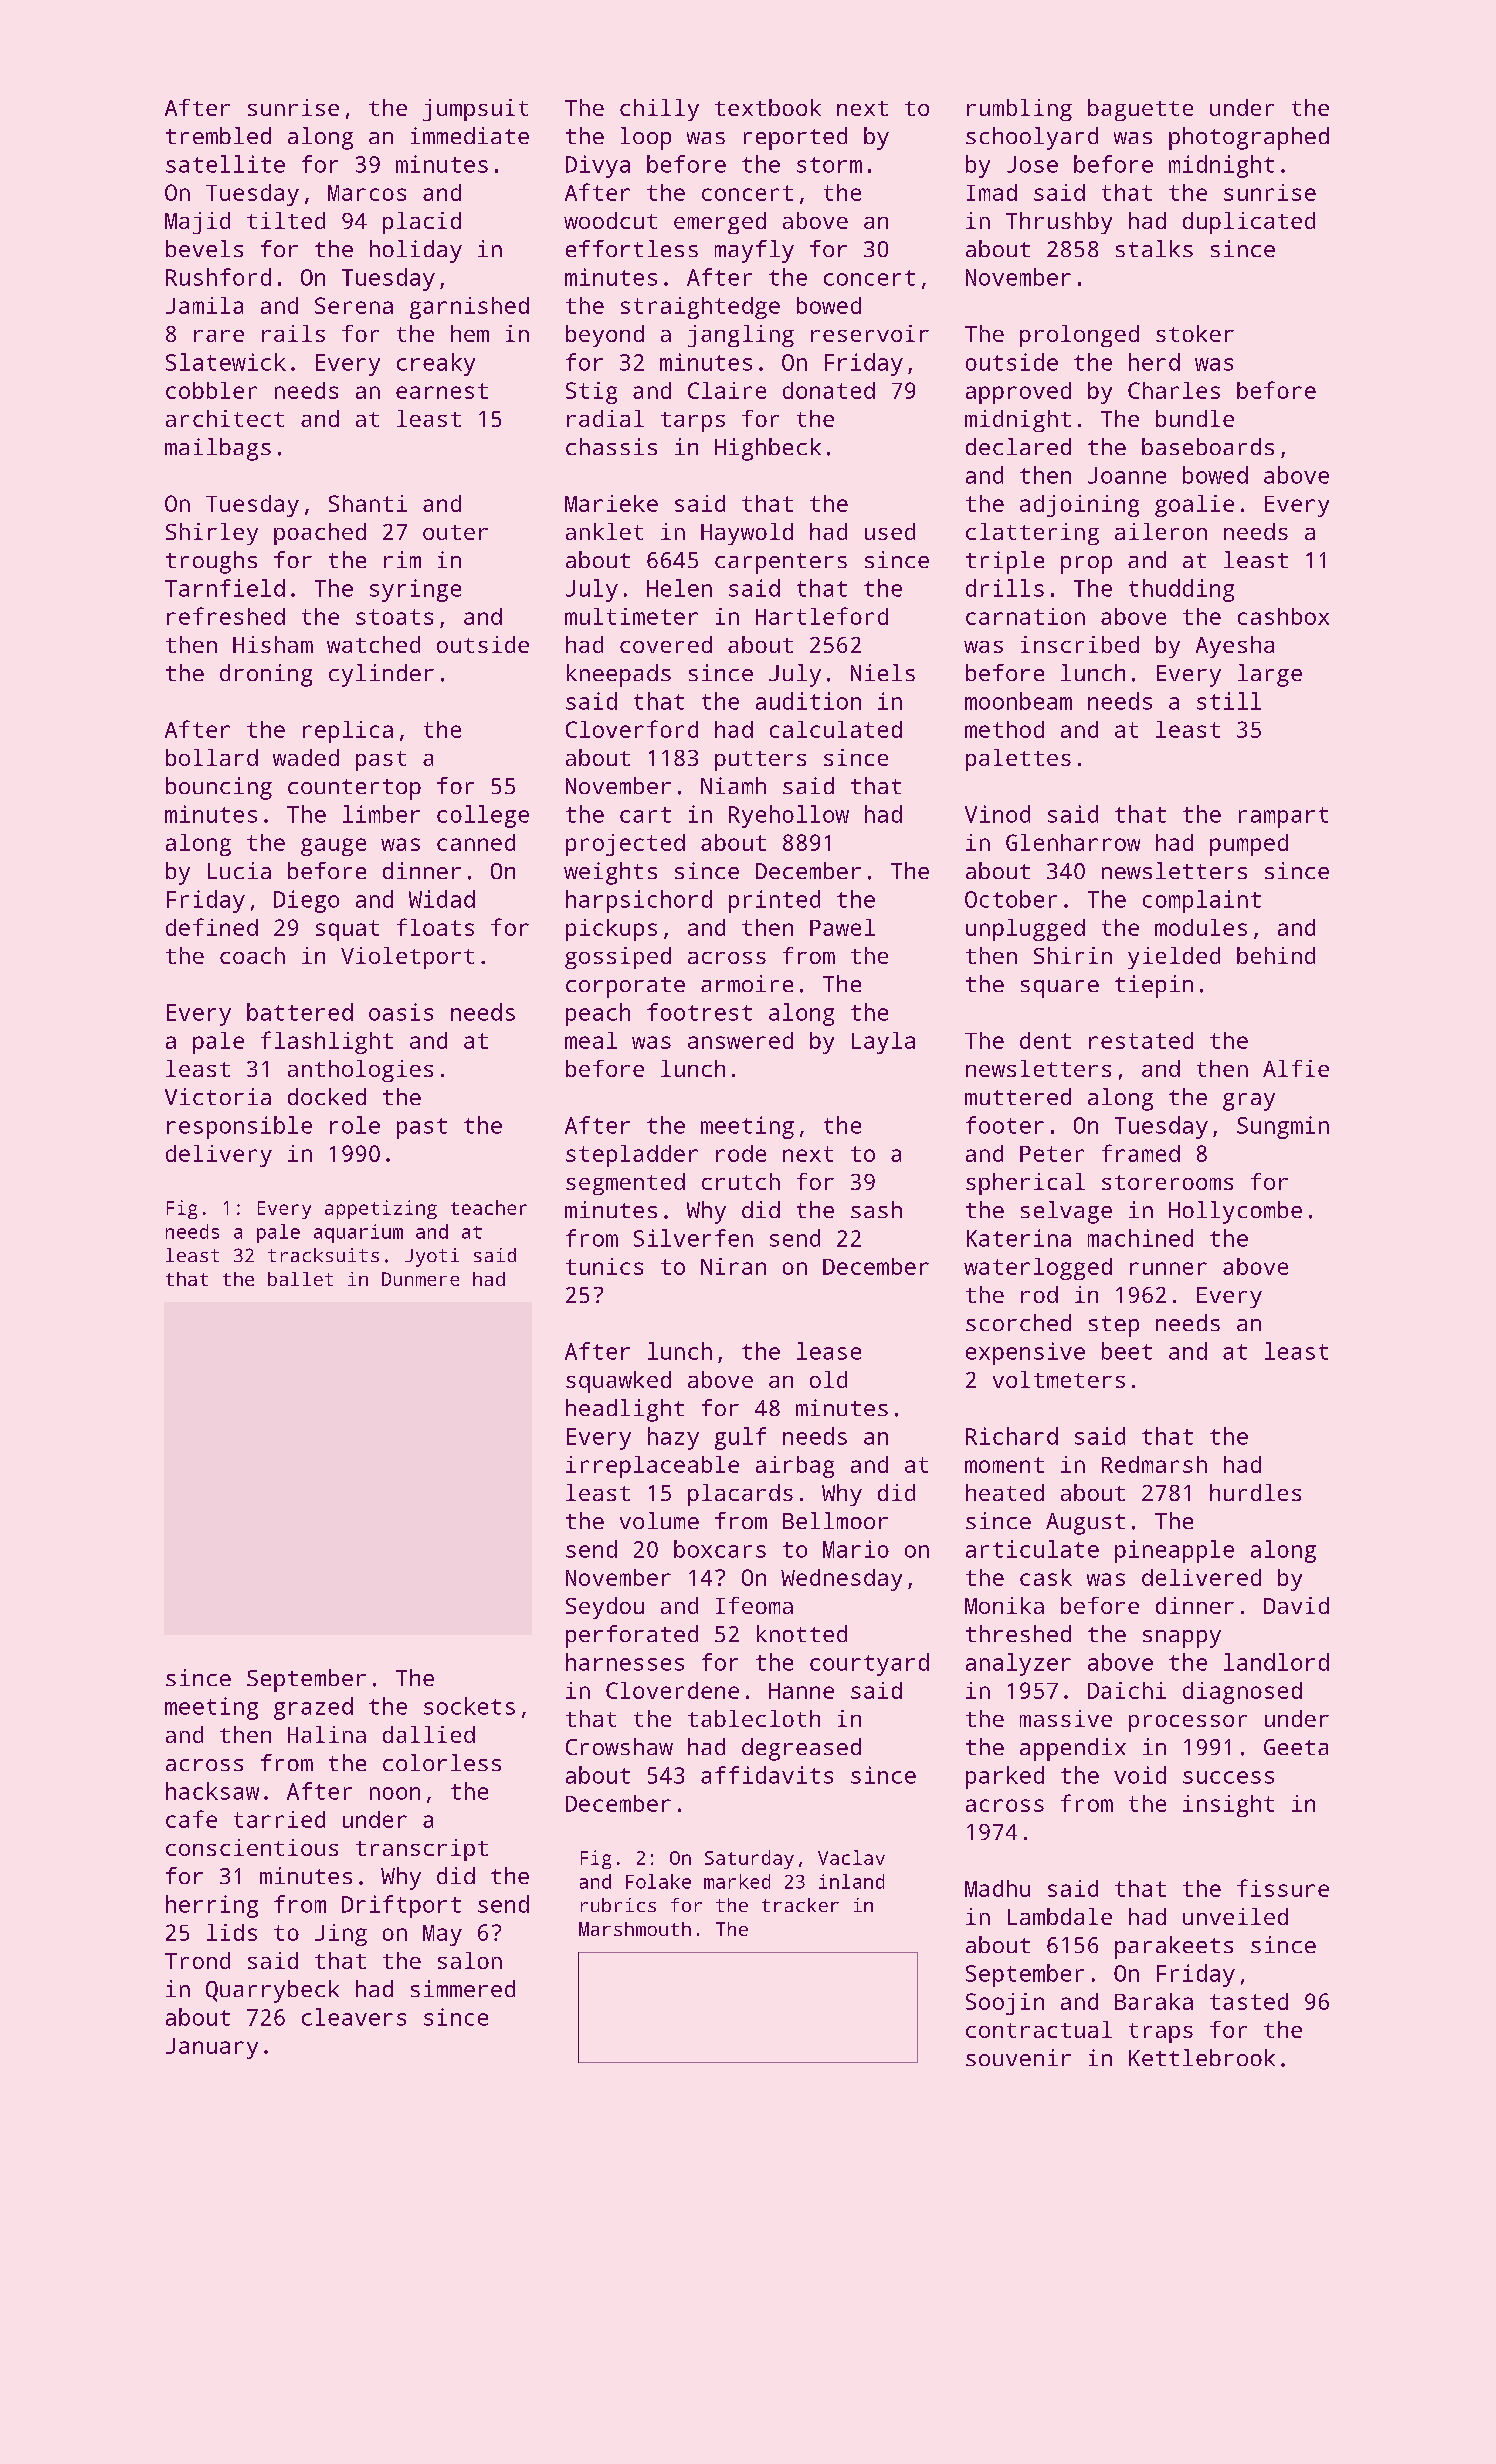  What do you see at coordinates (1195, 333) in the document?
I see `stoker` at bounding box center [1195, 333].
